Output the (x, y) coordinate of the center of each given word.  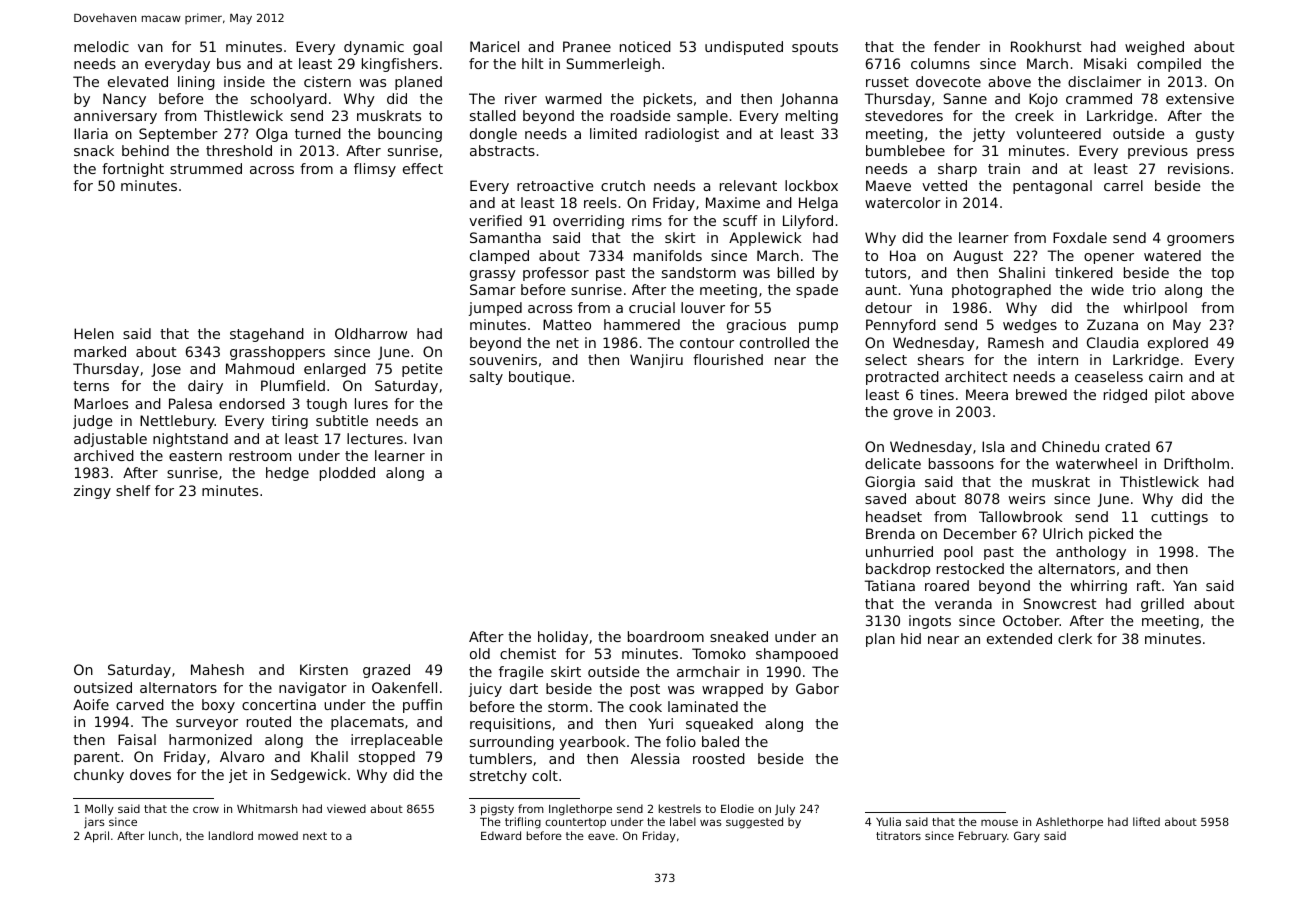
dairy (205, 387)
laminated (703, 706)
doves (150, 774)
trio (1144, 289)
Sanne (965, 98)
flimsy (375, 170)
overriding (588, 222)
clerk (1075, 638)
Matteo (567, 324)
